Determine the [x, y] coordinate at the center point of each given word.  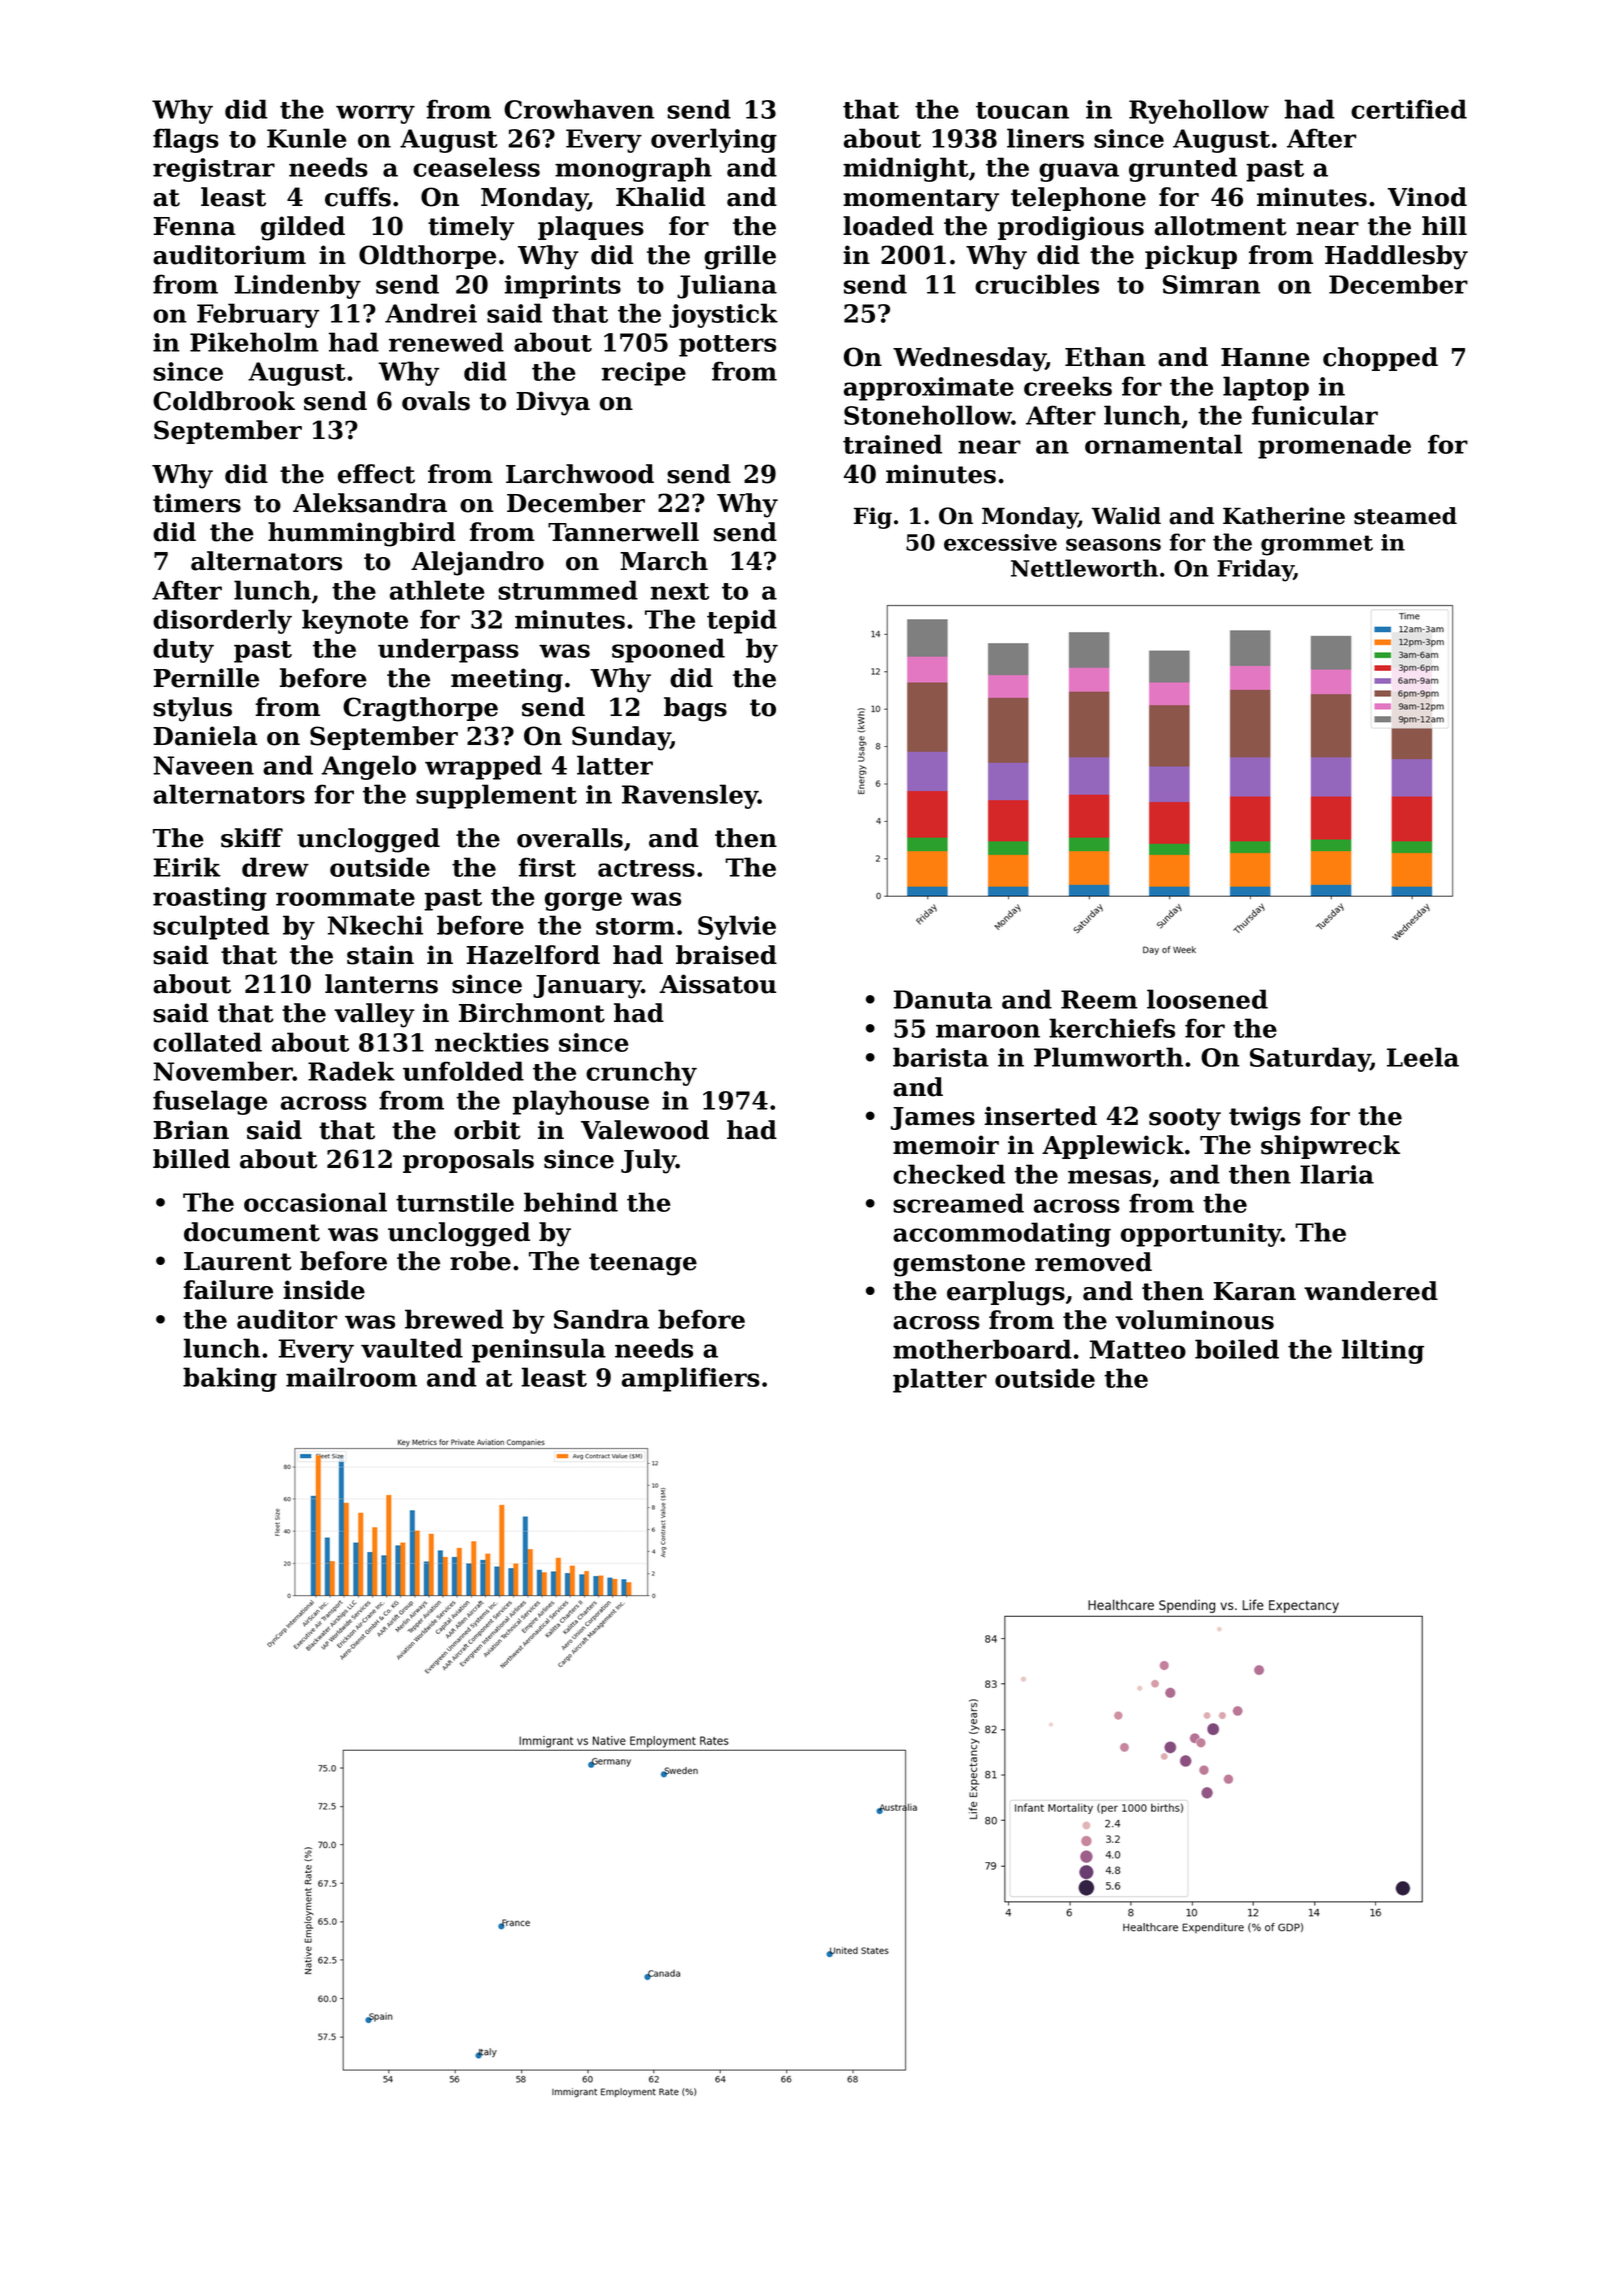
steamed [1405, 516]
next [680, 591]
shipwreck [1330, 1147]
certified [1409, 109]
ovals [436, 401]
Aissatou [718, 984]
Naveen [203, 765]
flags [186, 140]
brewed [454, 1319]
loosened [1207, 999]
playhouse [581, 1102]
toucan [1022, 110]
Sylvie [737, 927]
